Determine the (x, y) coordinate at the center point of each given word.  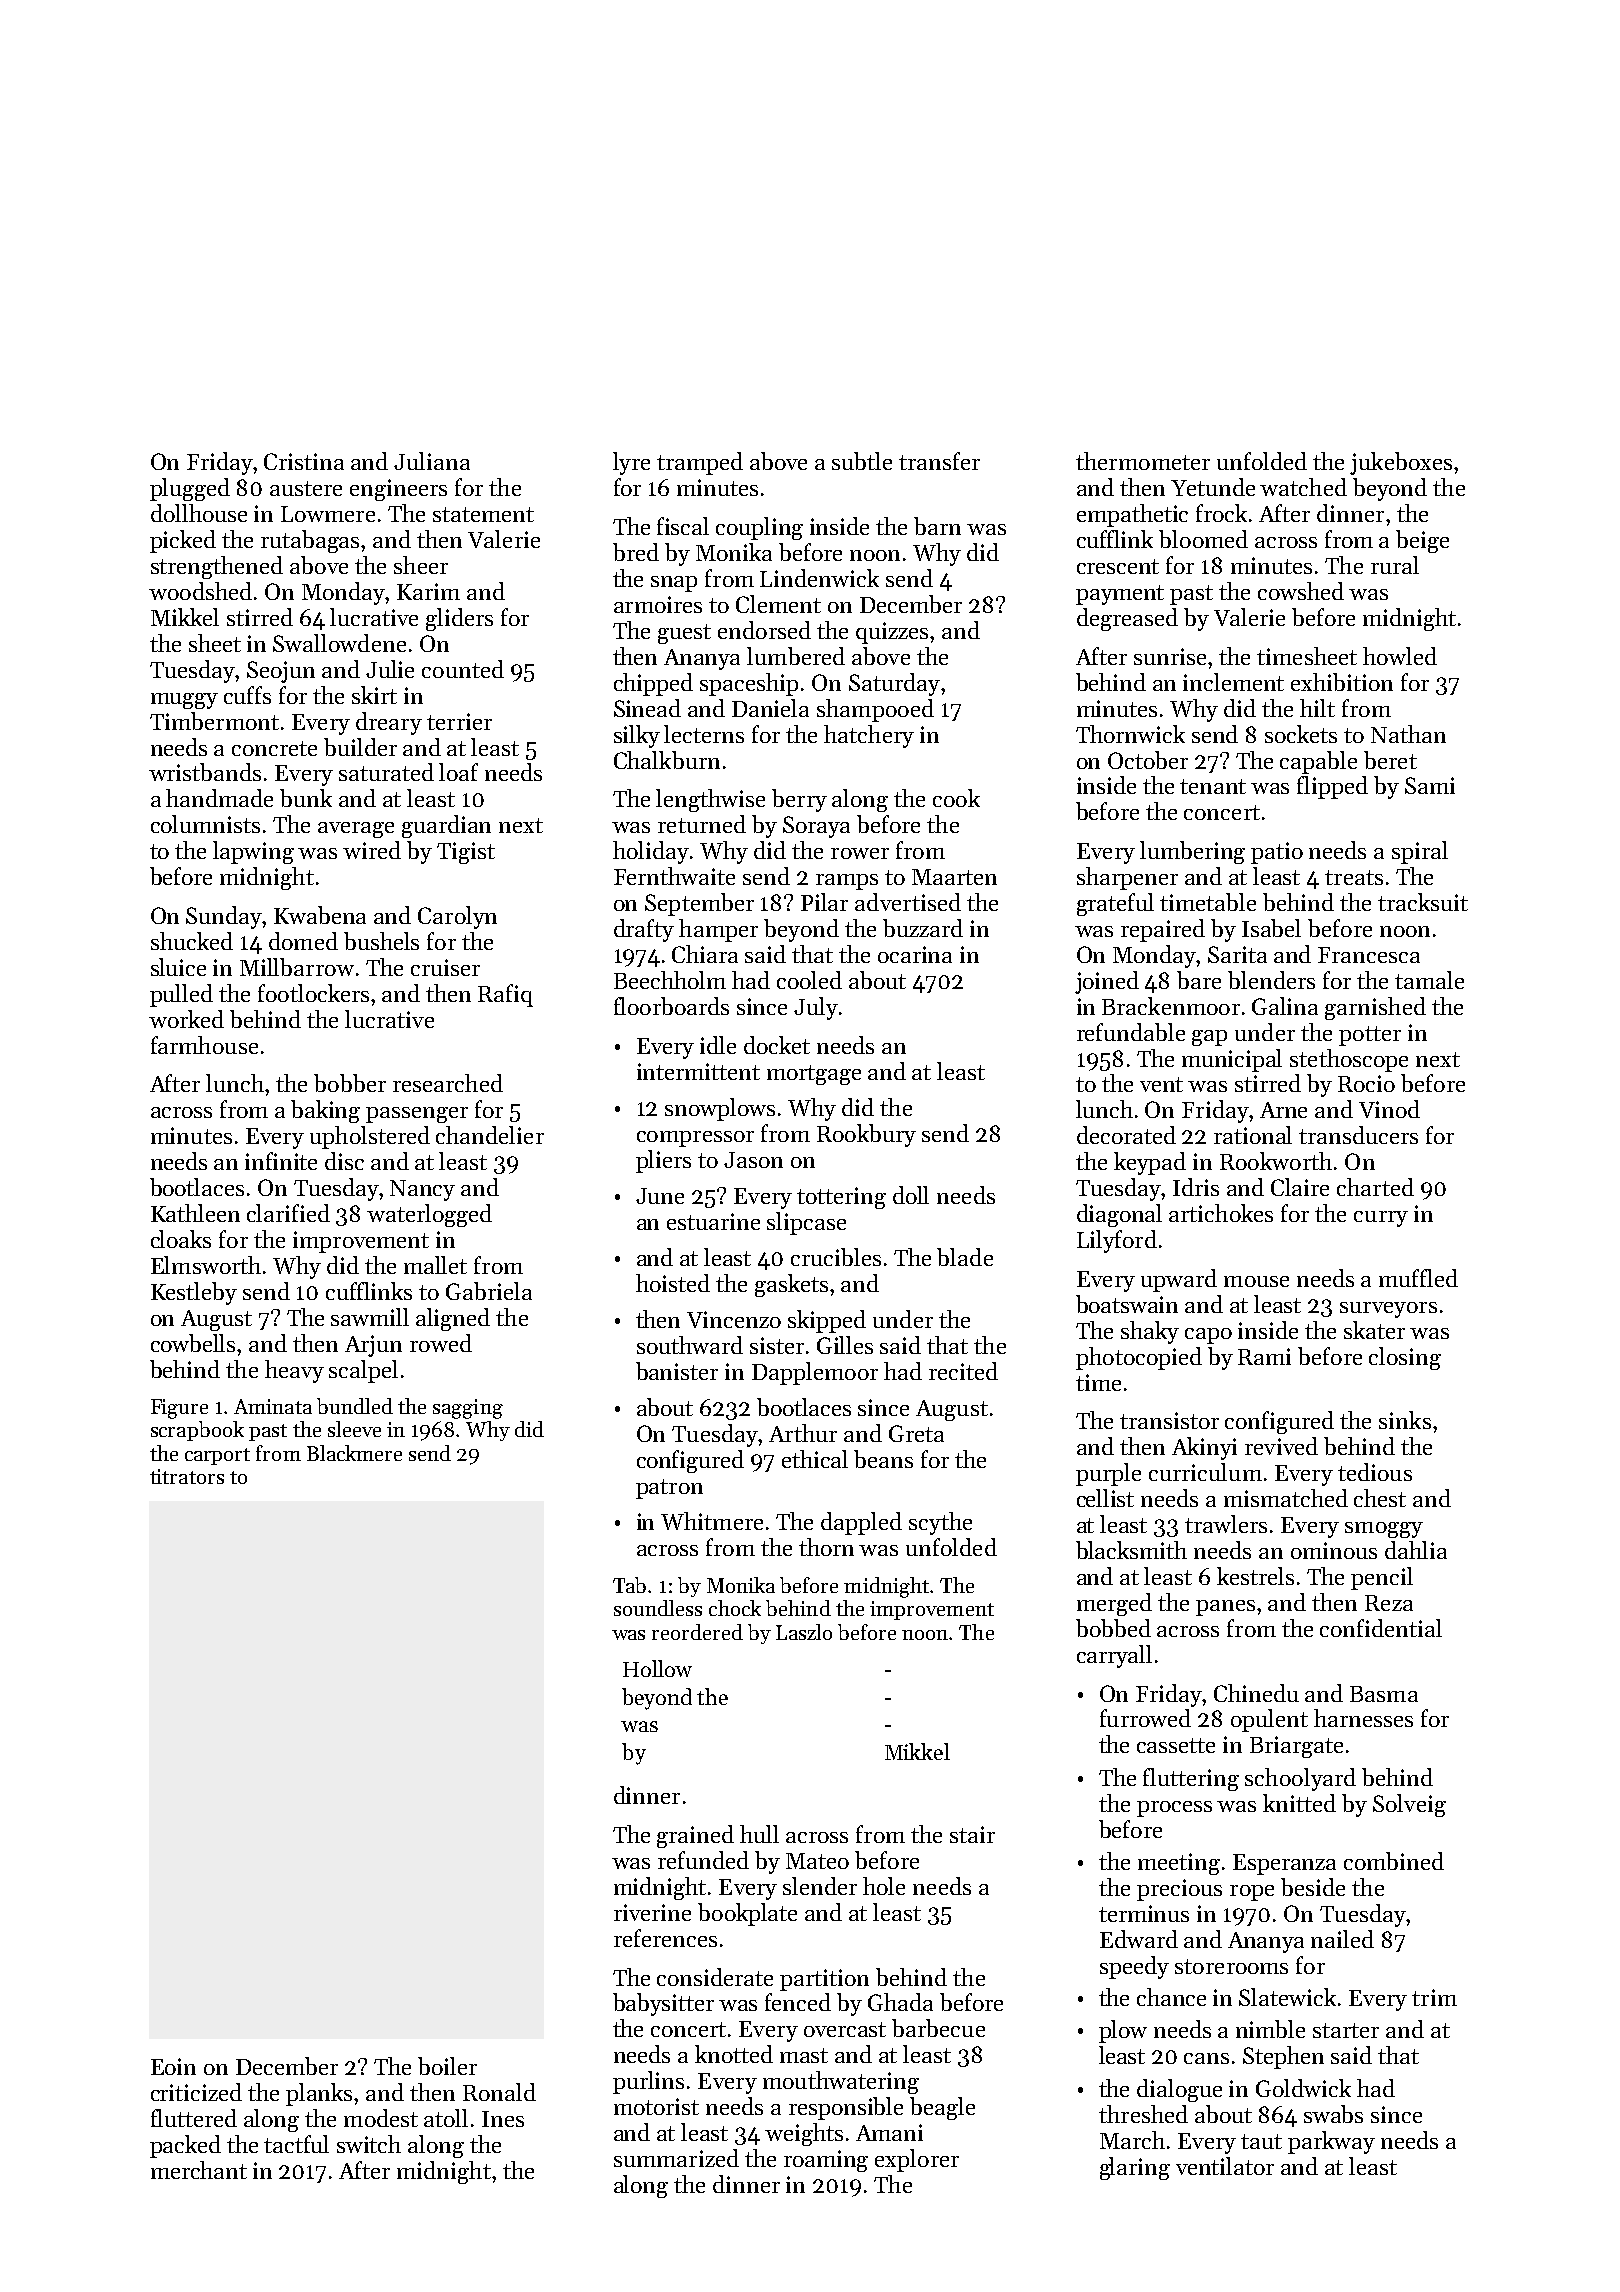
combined (1394, 1861)
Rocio (1366, 1083)
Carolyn (457, 917)
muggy (184, 701)
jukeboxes (1401, 463)
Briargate (1296, 1747)
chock (735, 1608)
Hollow (657, 1668)
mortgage (814, 1075)
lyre (631, 463)
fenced (798, 2002)
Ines (503, 2119)
